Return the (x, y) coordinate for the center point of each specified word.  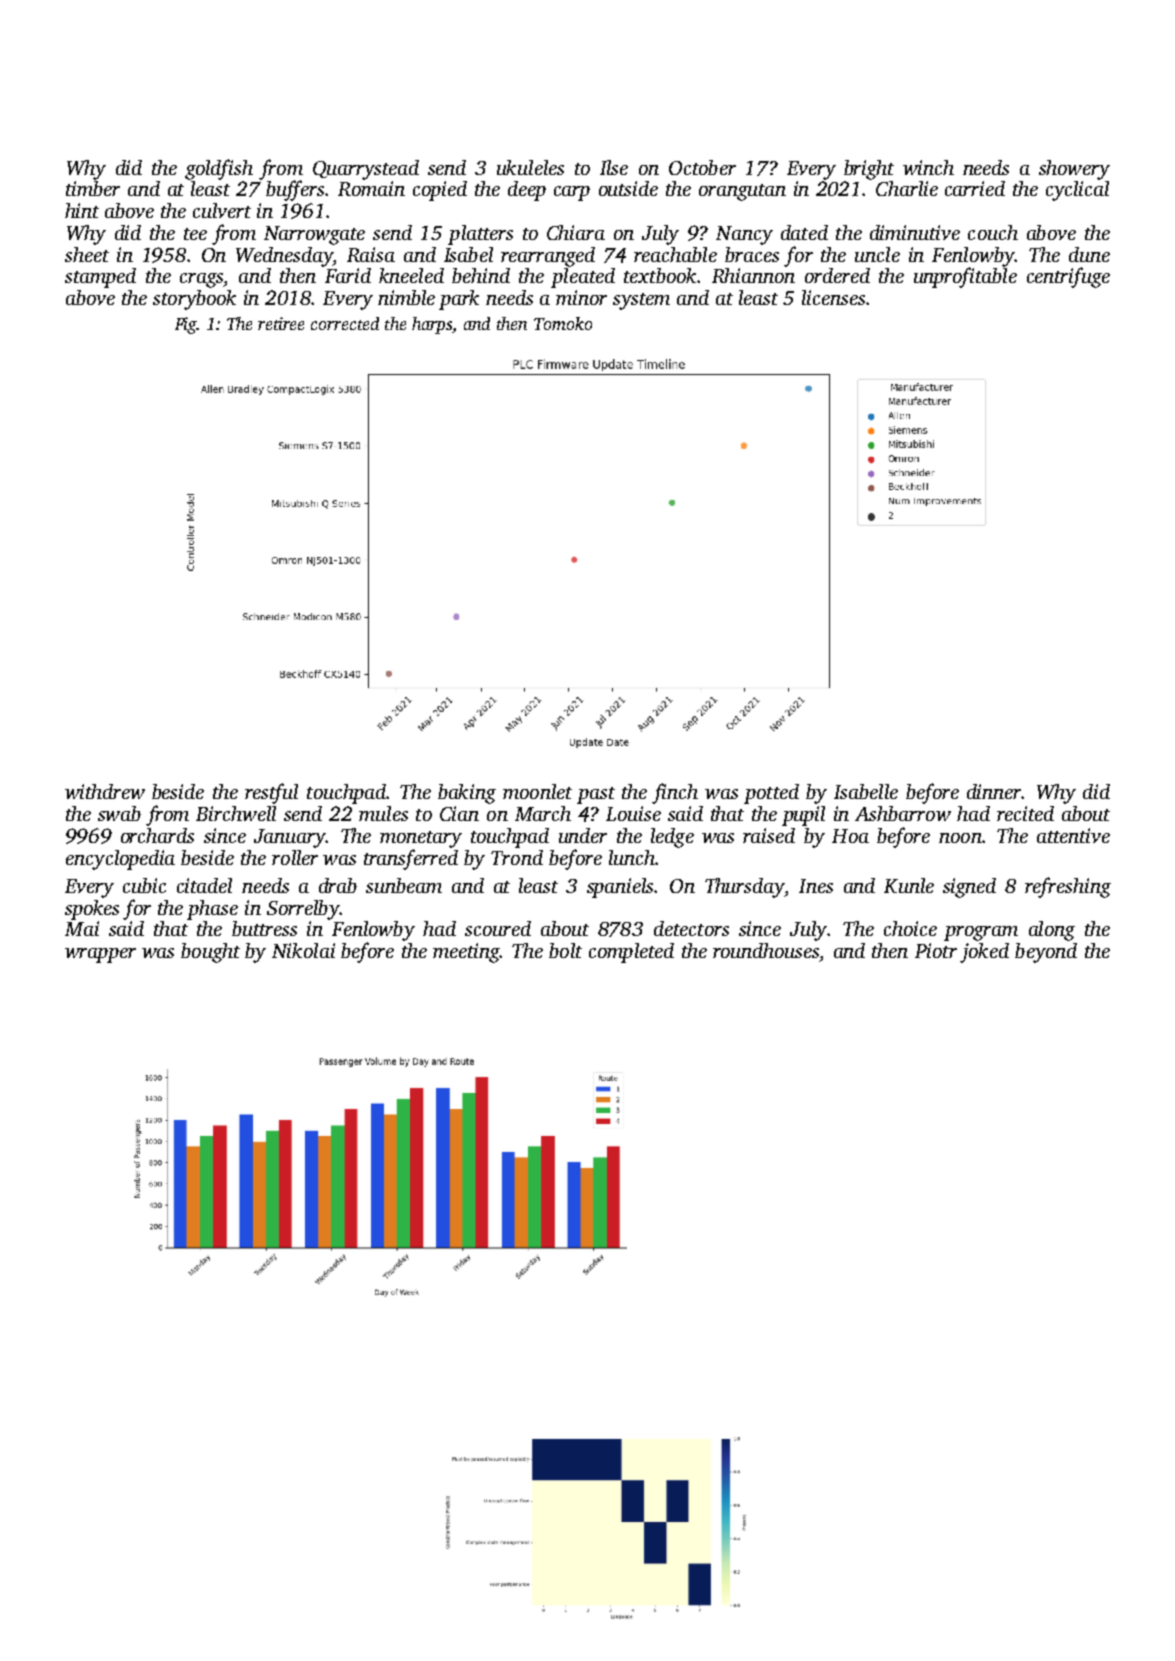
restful (271, 793)
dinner (994, 791)
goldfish (219, 169)
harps (432, 325)
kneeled (411, 275)
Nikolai (303, 950)
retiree (281, 323)
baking (467, 794)
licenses (833, 297)
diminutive (915, 232)
